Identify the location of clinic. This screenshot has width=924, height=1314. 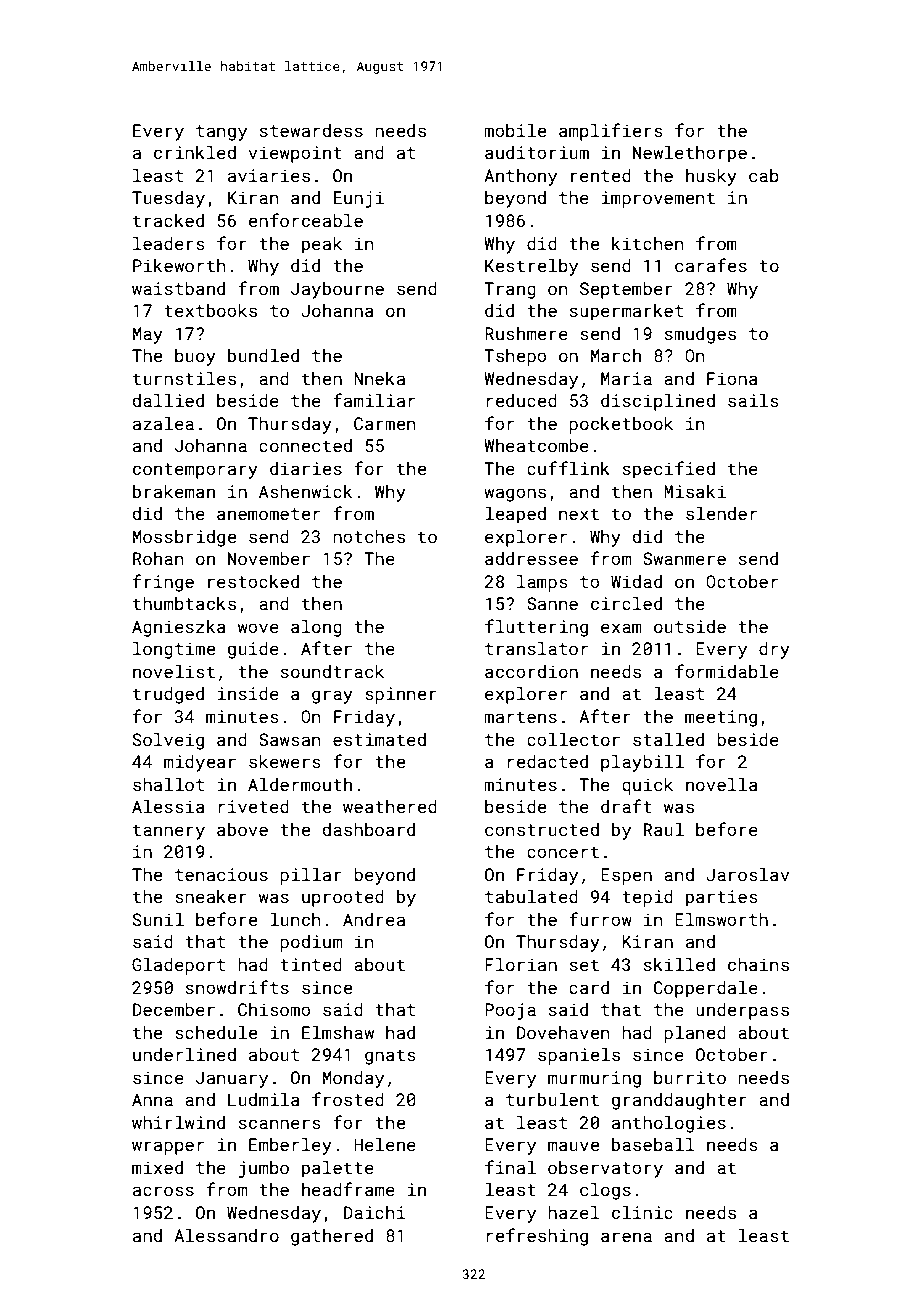
(642, 1212).
